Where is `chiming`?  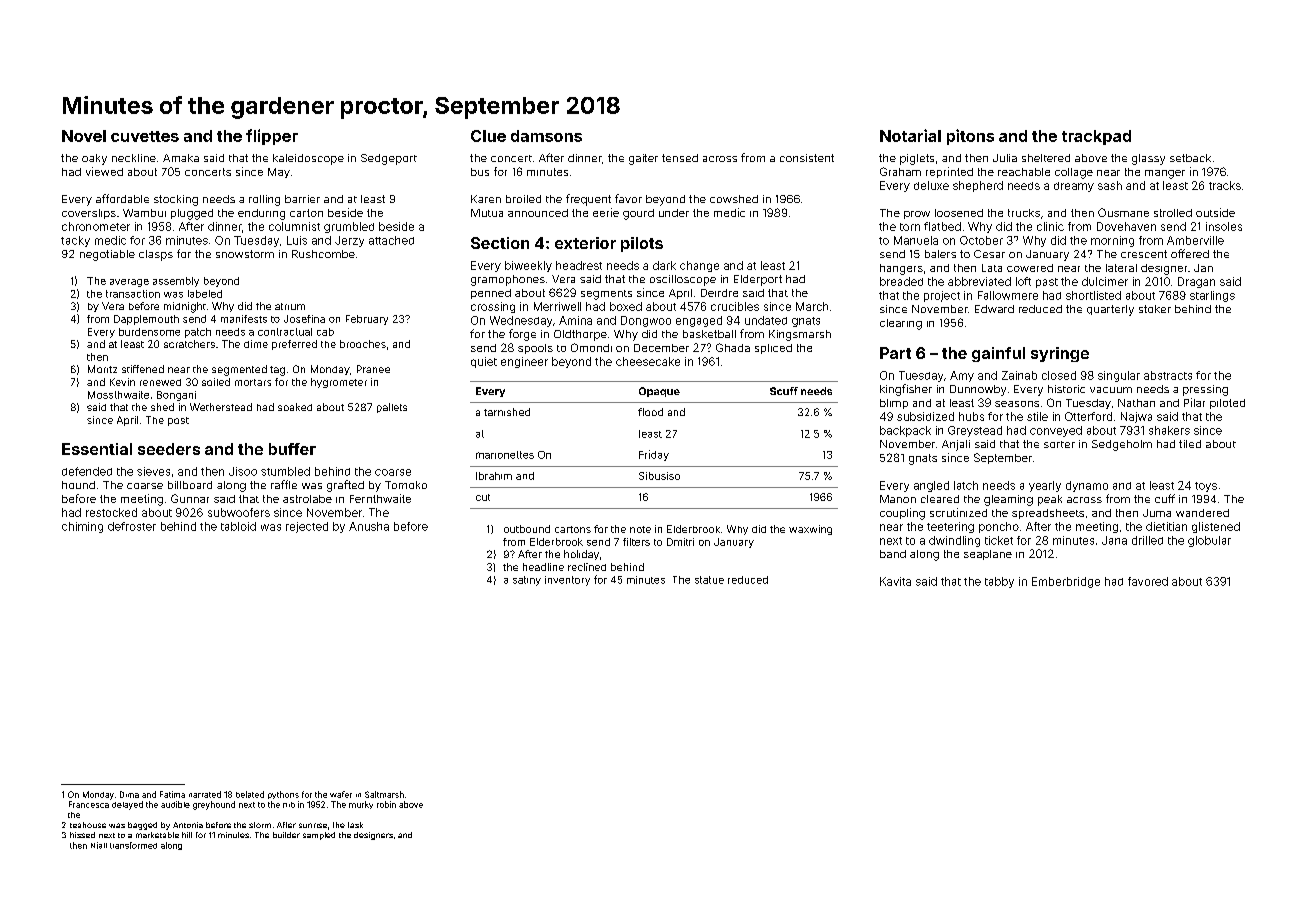
chiming is located at coordinates (82, 527).
